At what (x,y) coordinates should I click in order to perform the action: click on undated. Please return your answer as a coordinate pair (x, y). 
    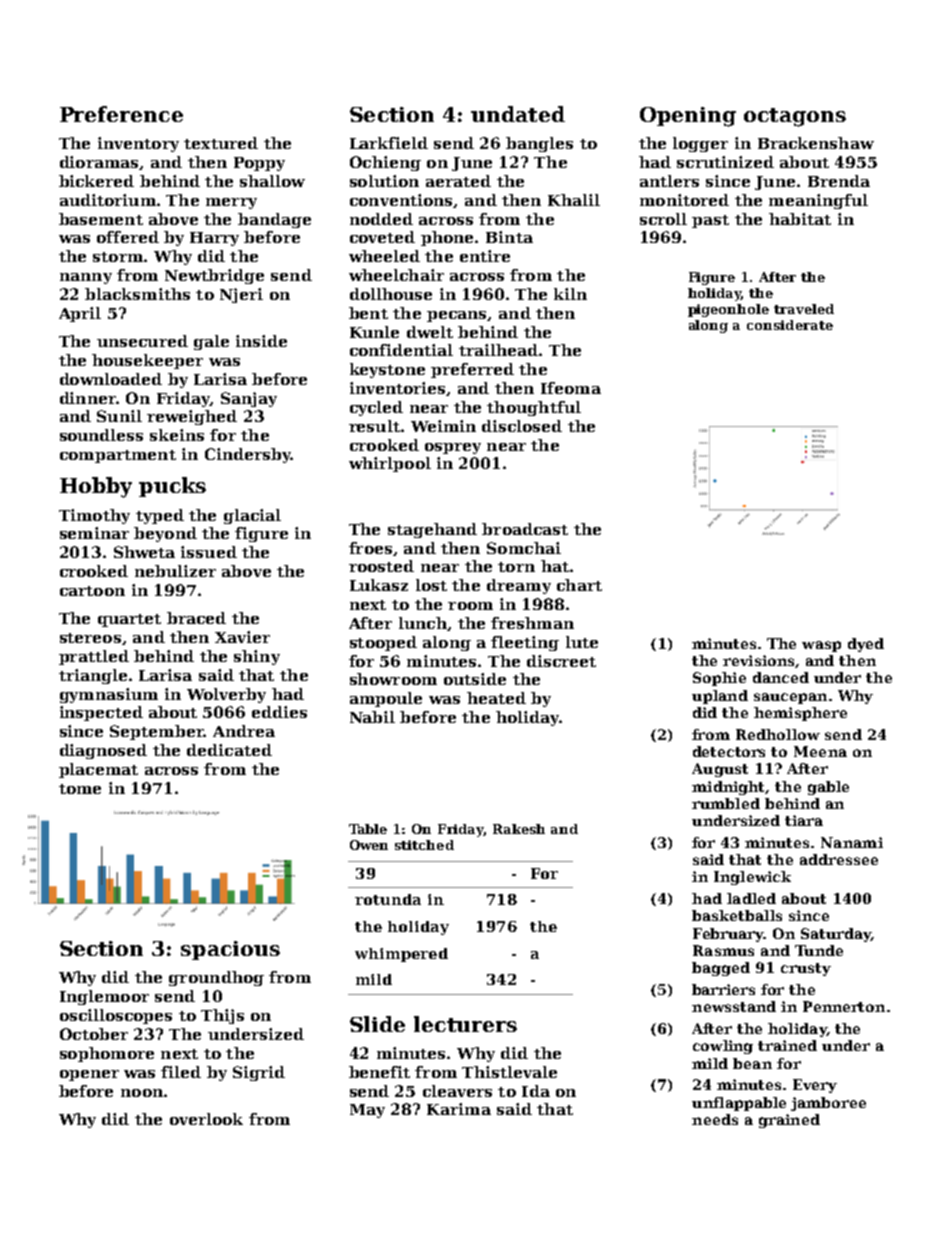
    Looking at the image, I should click on (518, 114).
